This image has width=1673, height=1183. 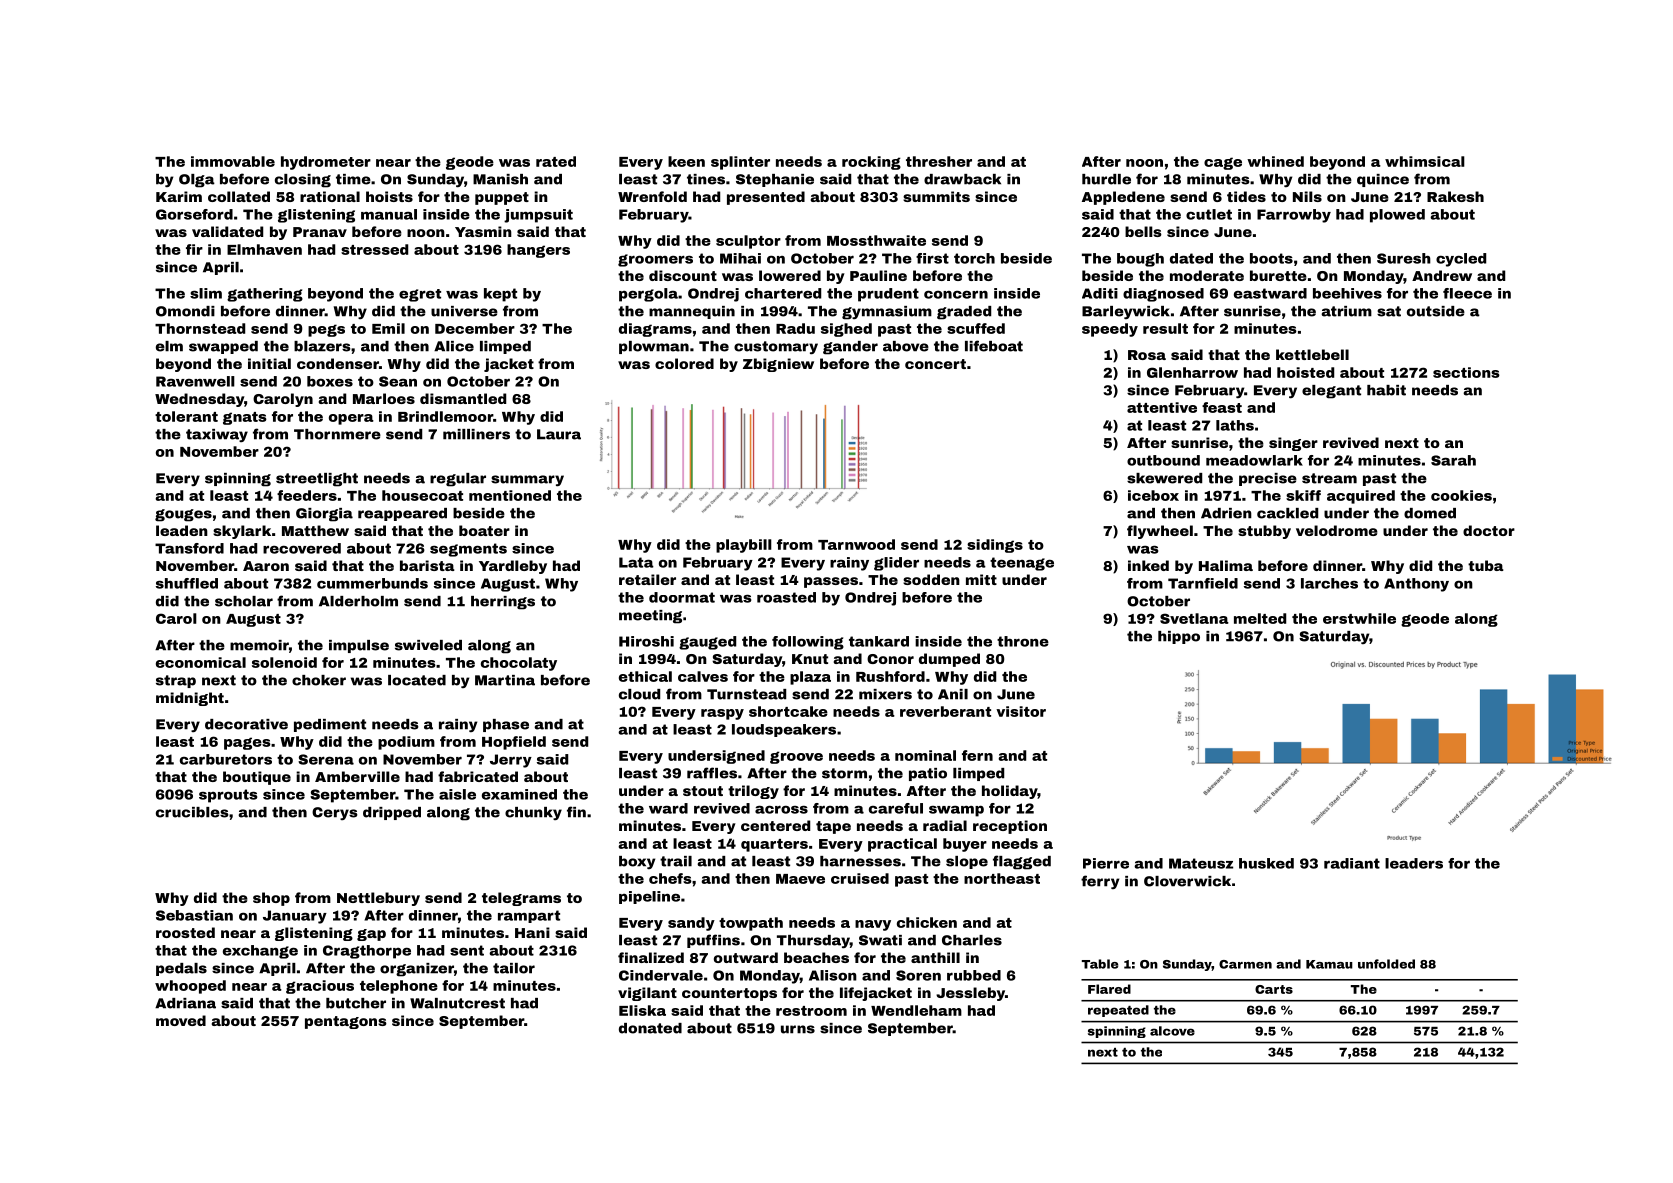 I want to click on Adriana, so click(x=185, y=1003).
